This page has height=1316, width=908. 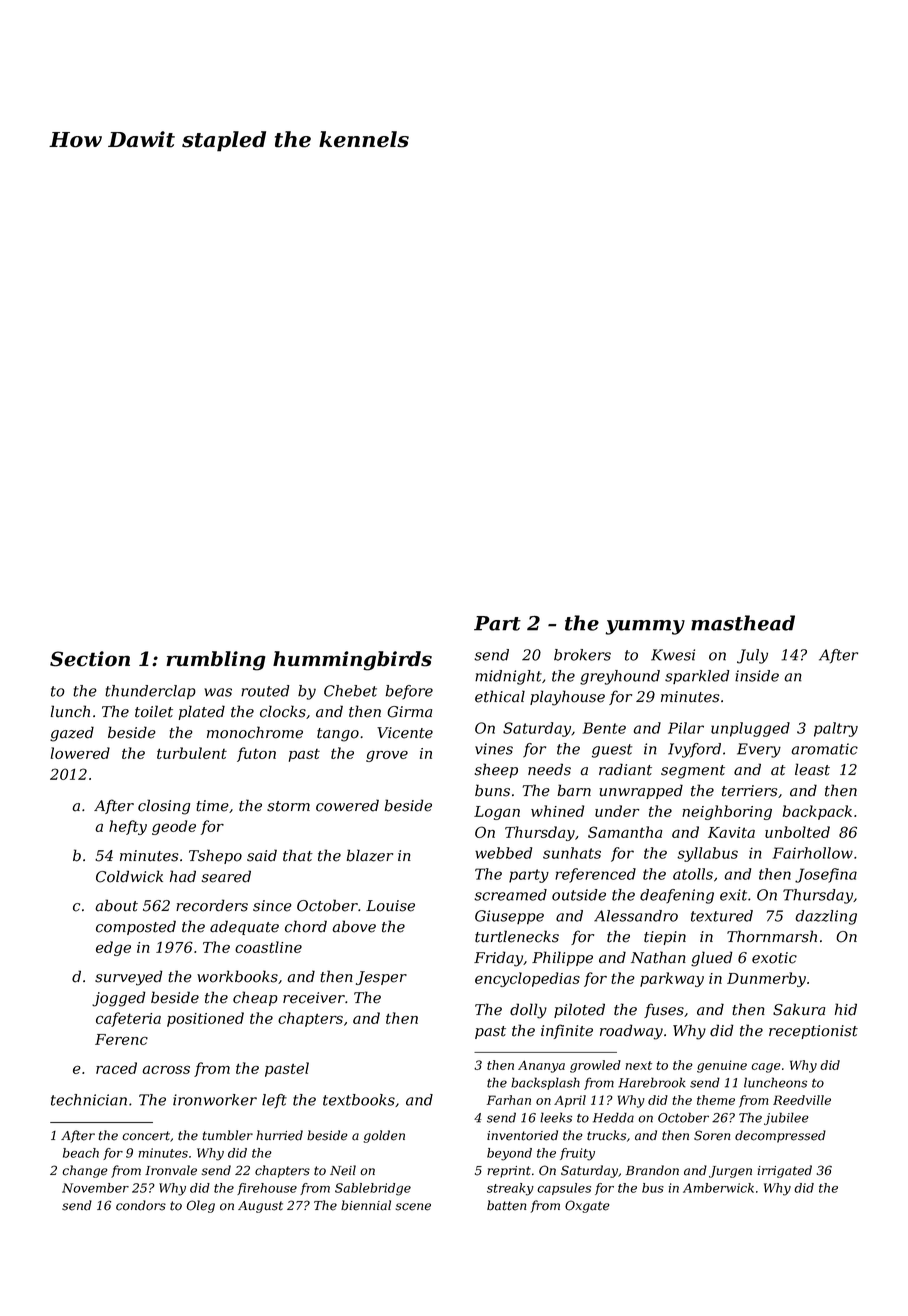 I want to click on masthead, so click(x=743, y=623).
